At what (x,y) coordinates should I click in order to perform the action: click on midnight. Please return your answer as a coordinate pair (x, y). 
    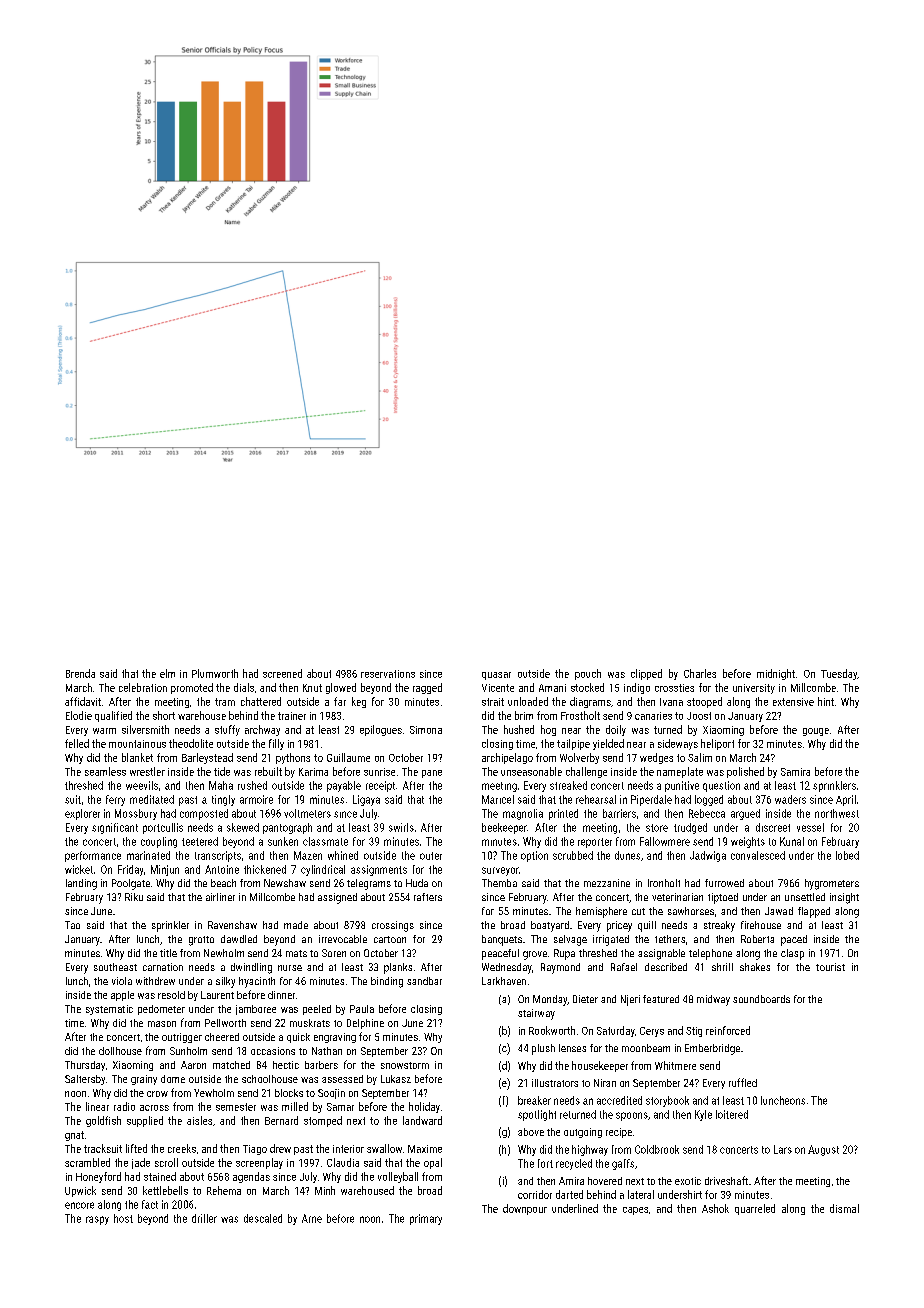
    Looking at the image, I should click on (776, 674).
